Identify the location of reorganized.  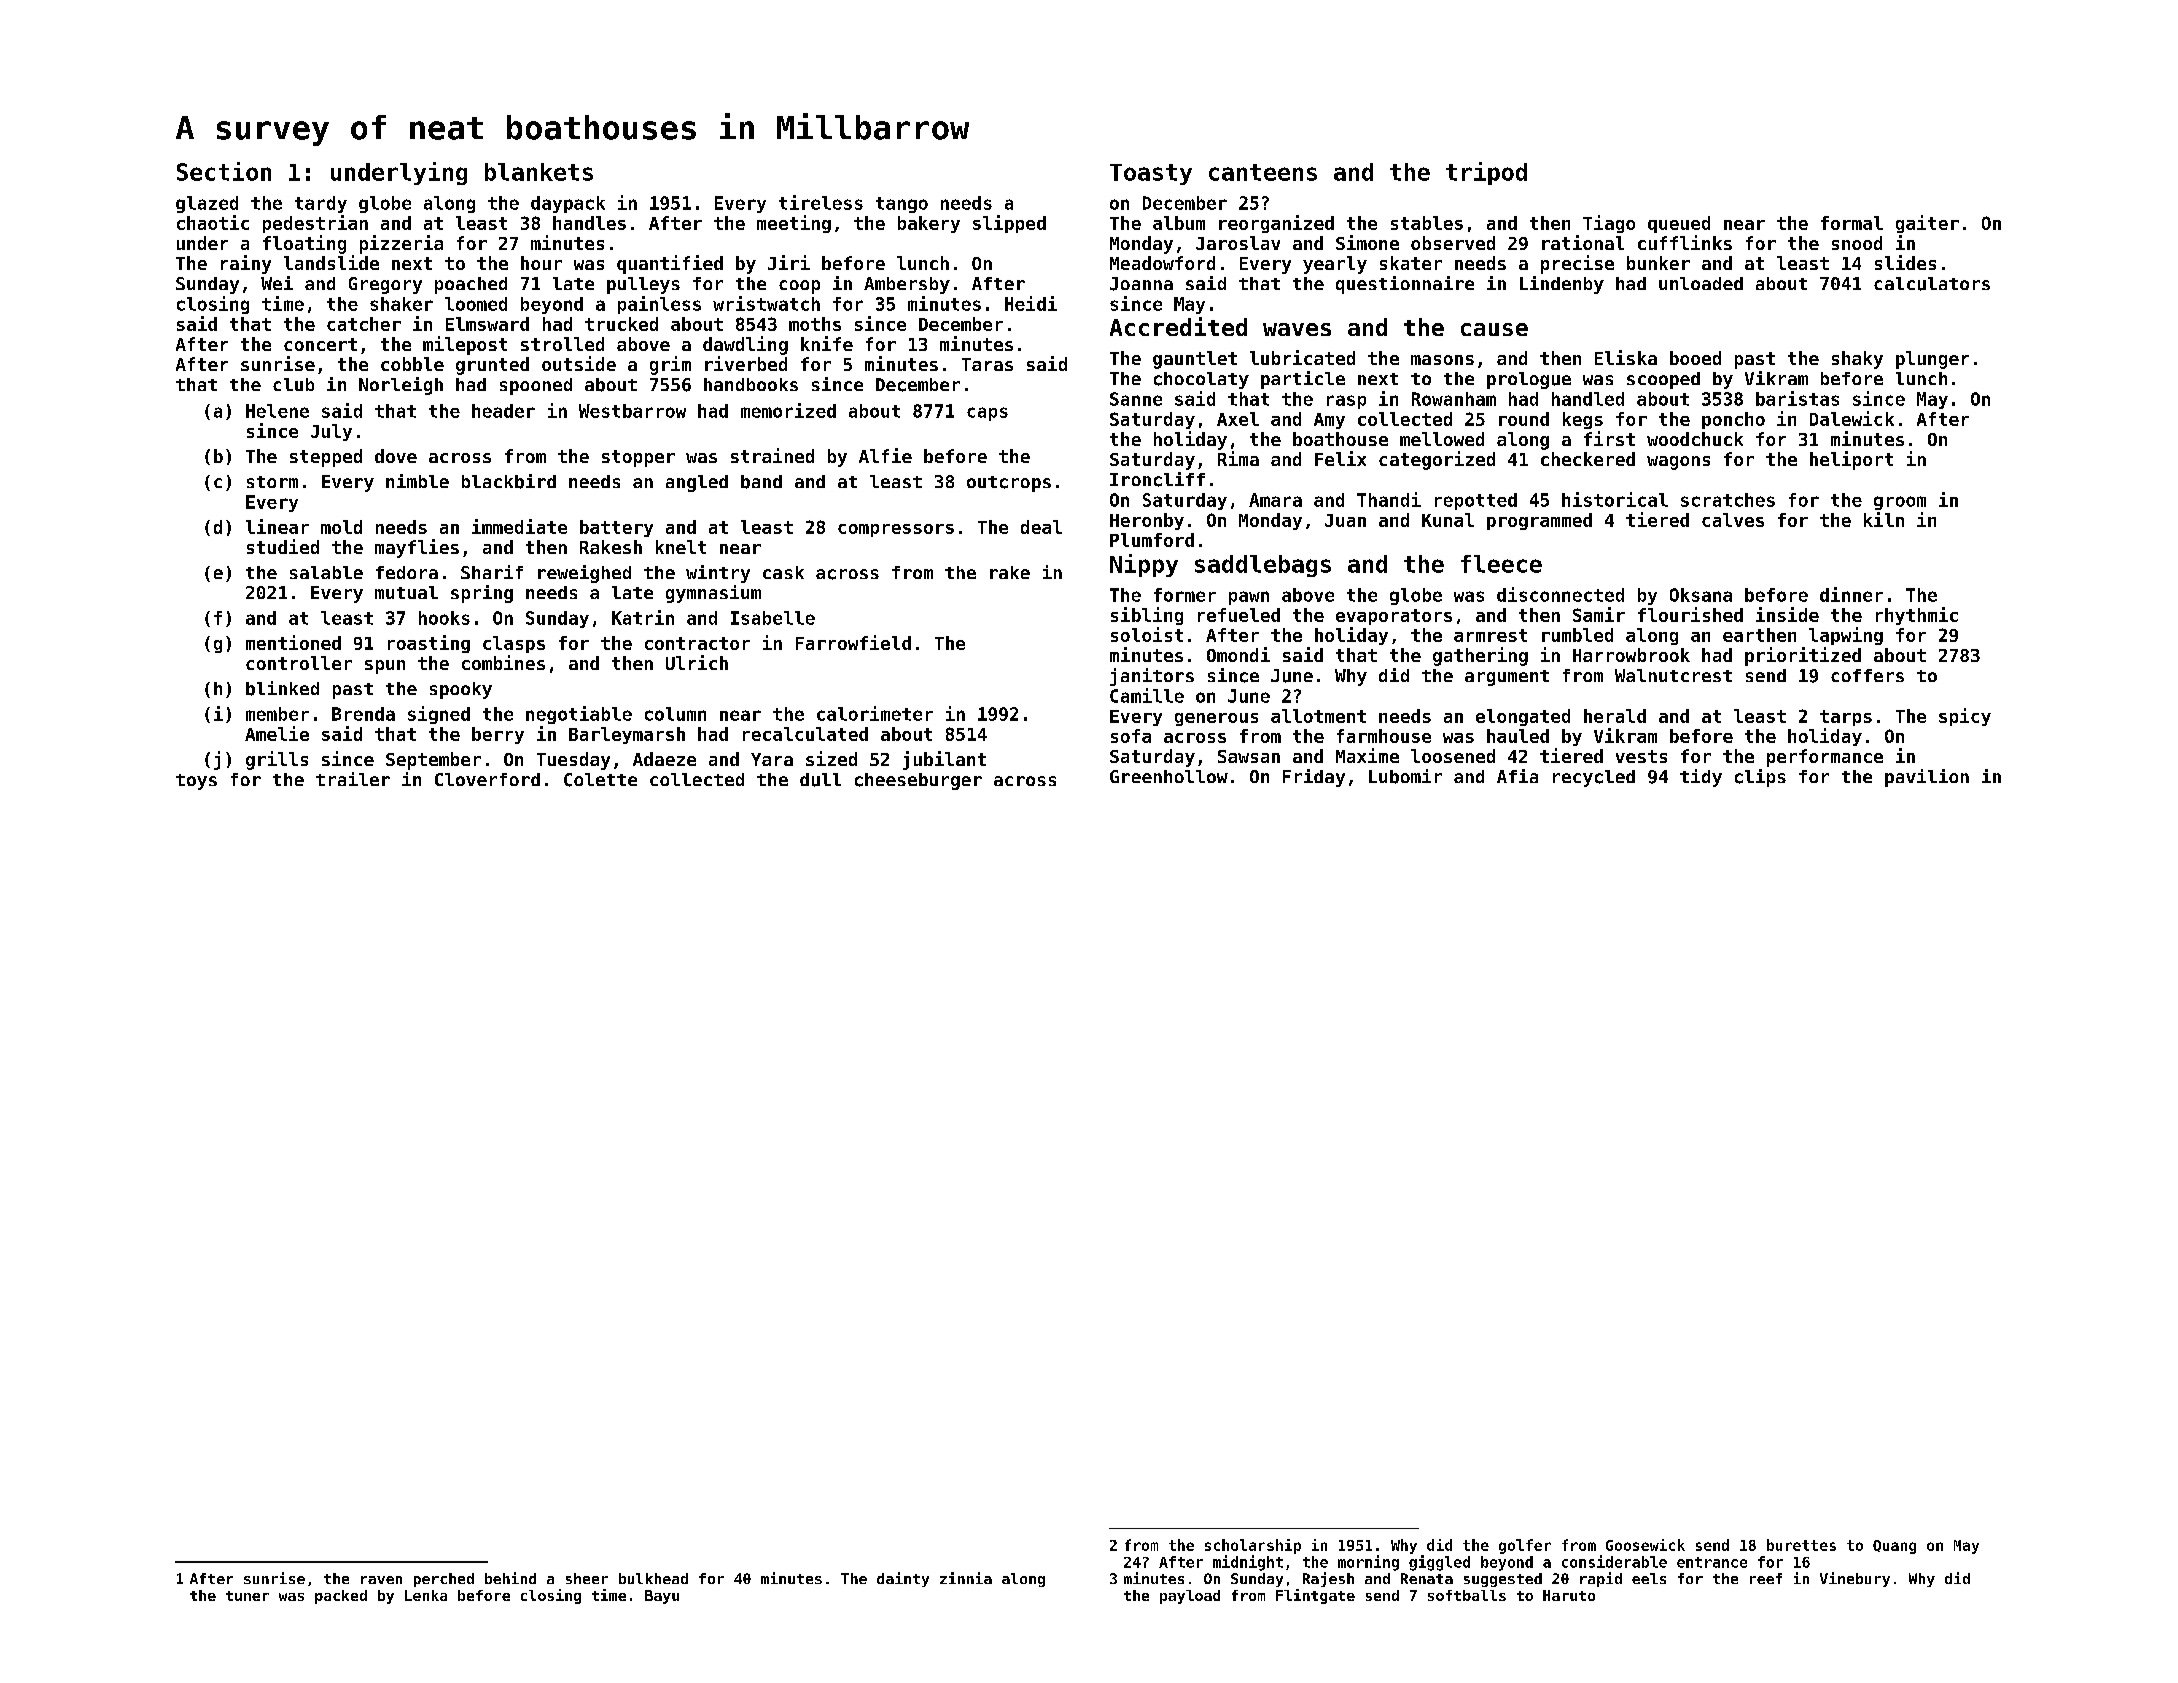
(1276, 224).
